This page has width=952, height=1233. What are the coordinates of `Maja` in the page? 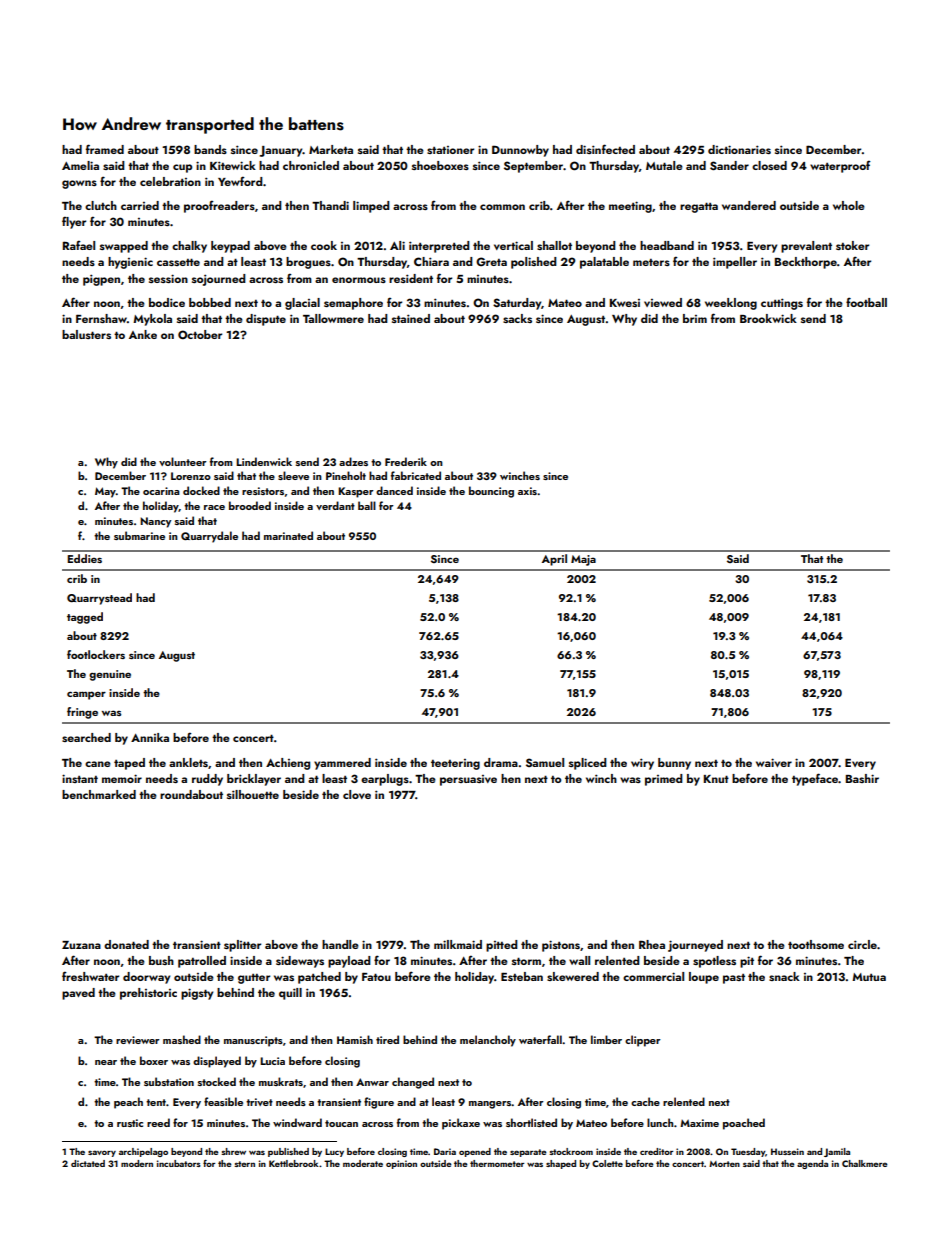 It's located at (583, 560).
